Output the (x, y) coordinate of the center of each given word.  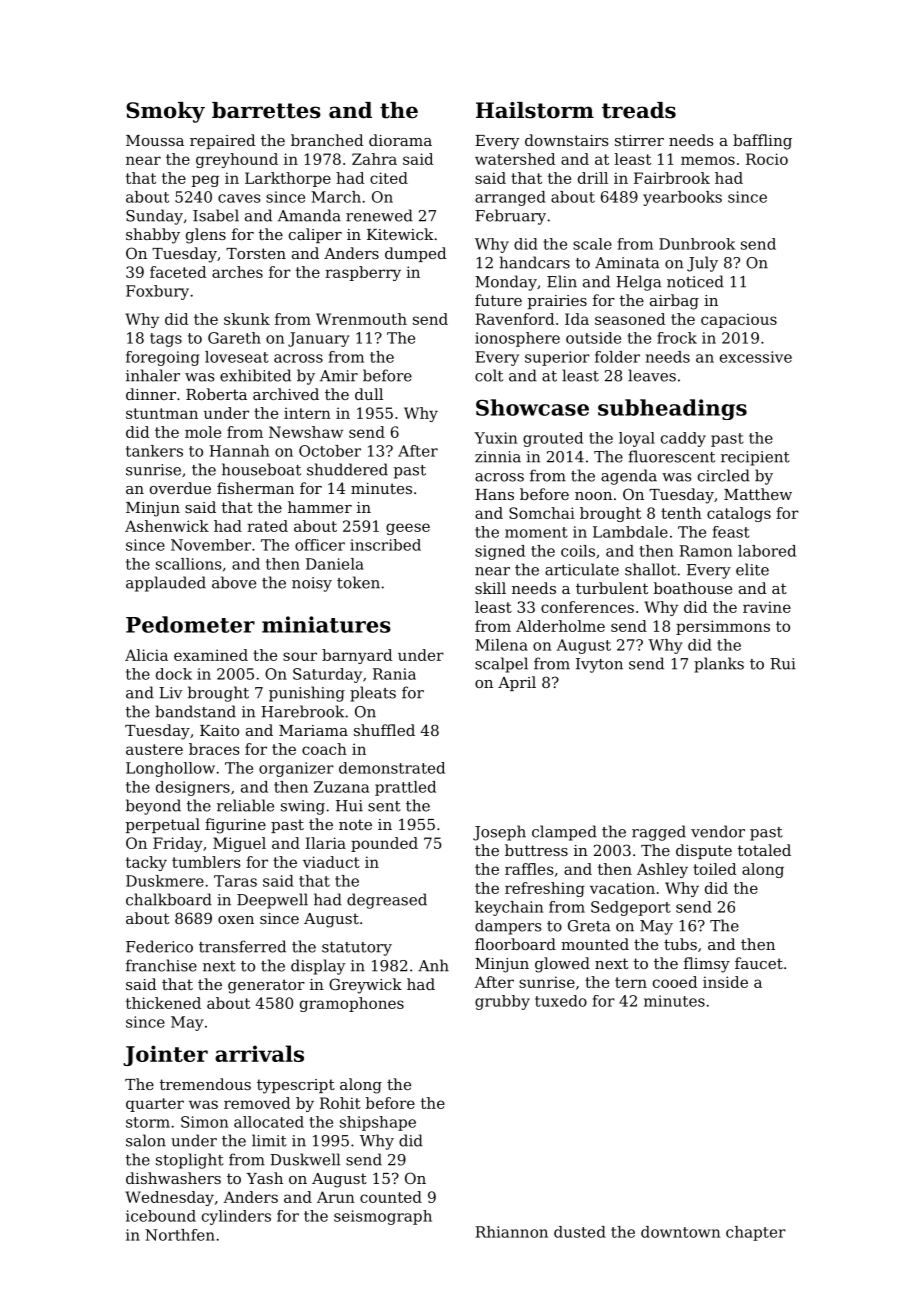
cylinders (236, 1217)
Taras (235, 881)
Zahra (374, 159)
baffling (762, 142)
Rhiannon (511, 1232)
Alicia (146, 655)
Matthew (758, 494)
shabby (153, 236)
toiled (714, 869)
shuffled (384, 730)
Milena (501, 645)
